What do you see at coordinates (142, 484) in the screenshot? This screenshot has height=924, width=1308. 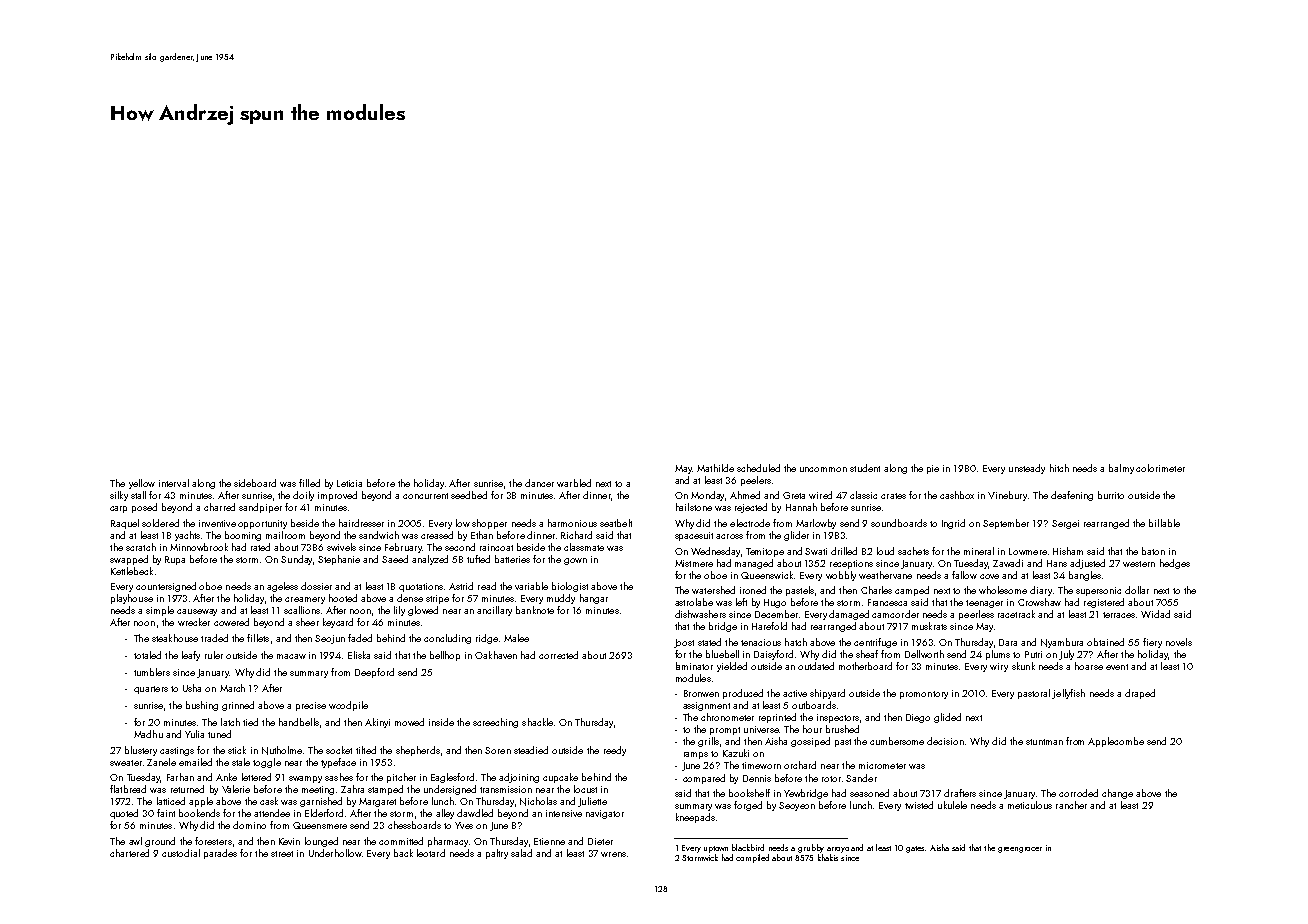 I see `yellow` at bounding box center [142, 484].
